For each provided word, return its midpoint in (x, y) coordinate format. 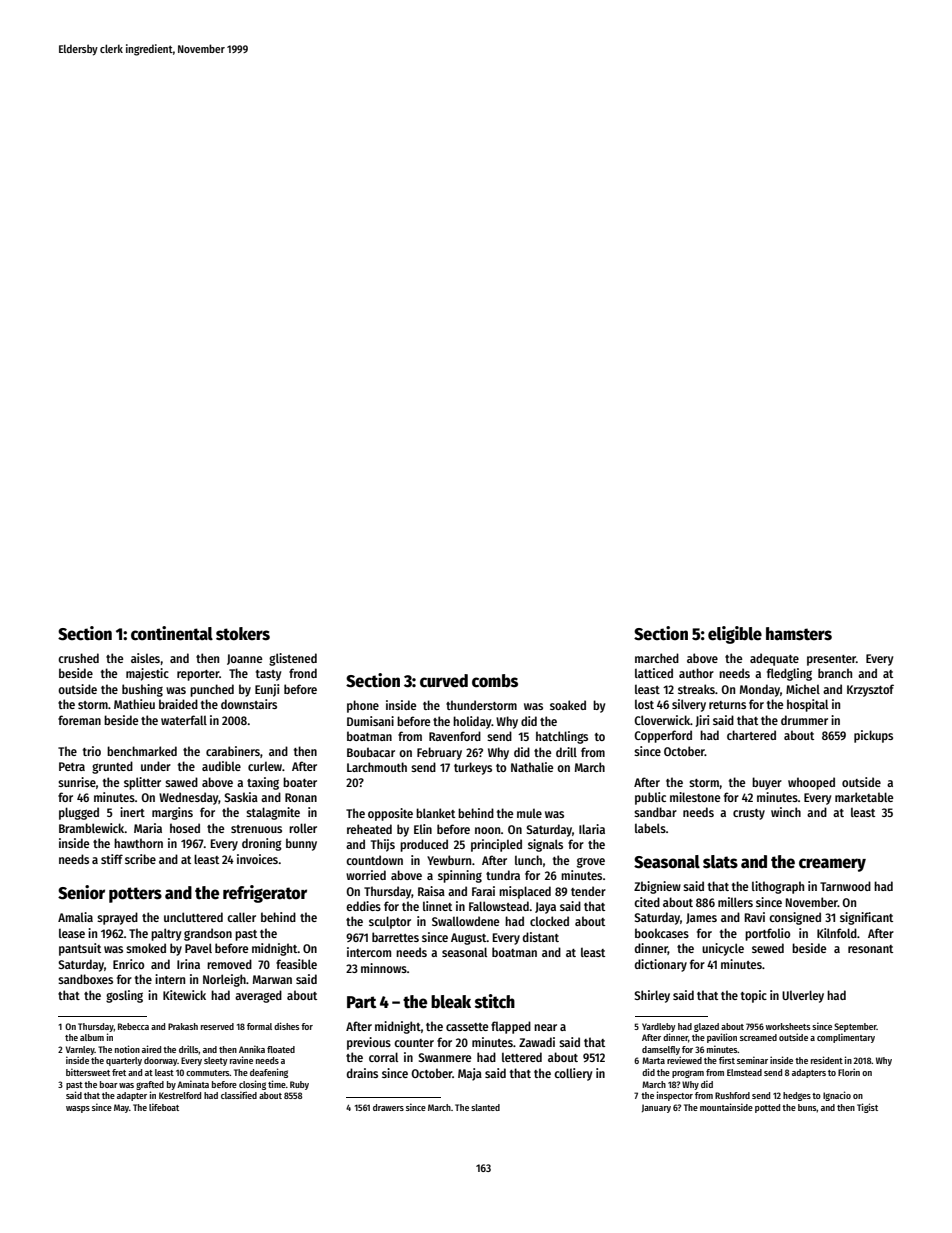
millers (735, 902)
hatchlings (562, 737)
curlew (265, 766)
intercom (369, 952)
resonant (870, 949)
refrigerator (265, 894)
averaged (258, 996)
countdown (374, 860)
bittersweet (88, 1072)
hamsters (799, 634)
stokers (243, 634)
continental (172, 633)
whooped (811, 783)
